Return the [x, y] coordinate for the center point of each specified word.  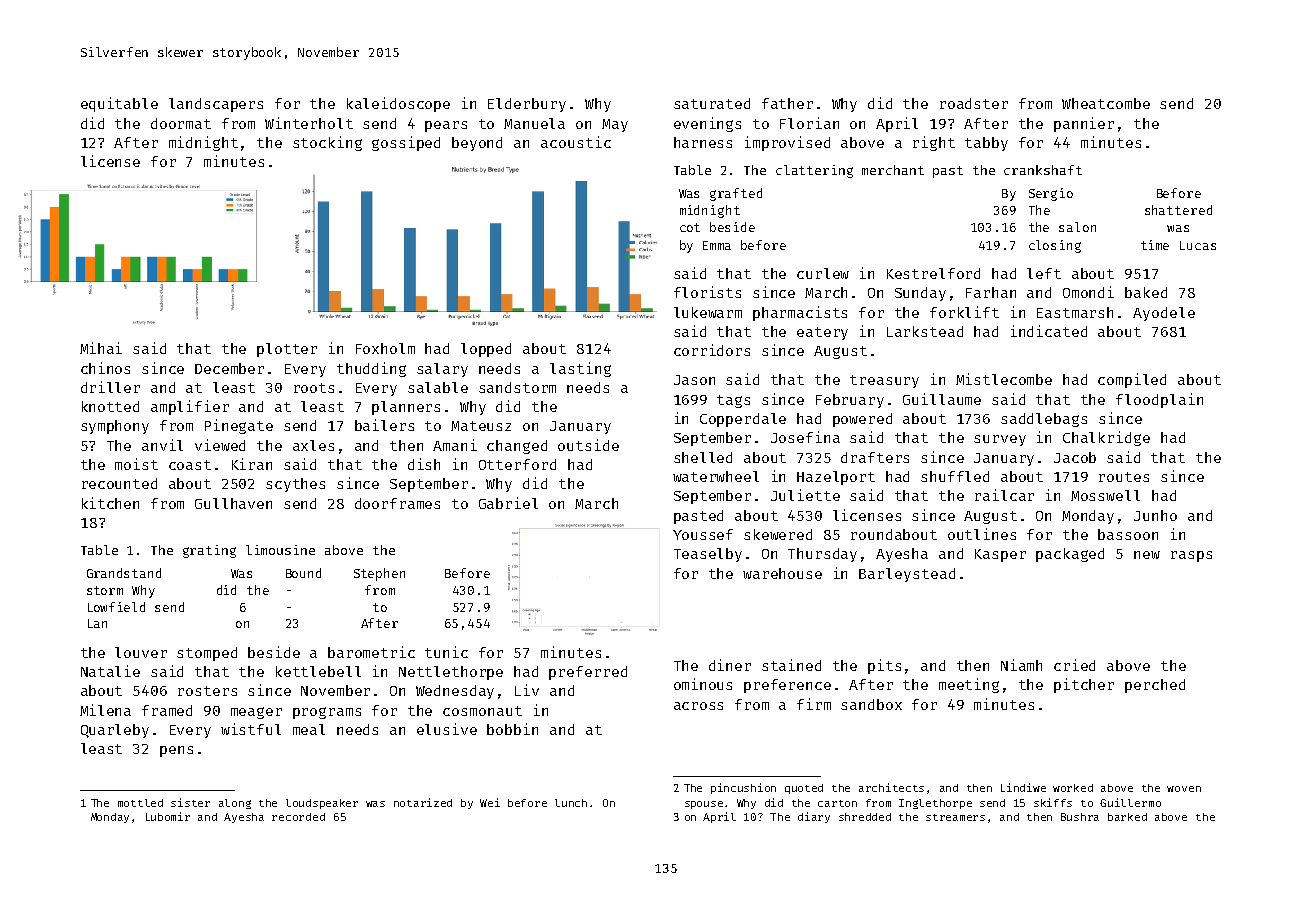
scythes [295, 485]
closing [1055, 246]
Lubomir [168, 816]
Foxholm [385, 348]
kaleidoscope [398, 104]
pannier [1084, 124]
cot [690, 227]
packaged [1070, 555]
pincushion [743, 788]
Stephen [379, 574]
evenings [707, 124]
